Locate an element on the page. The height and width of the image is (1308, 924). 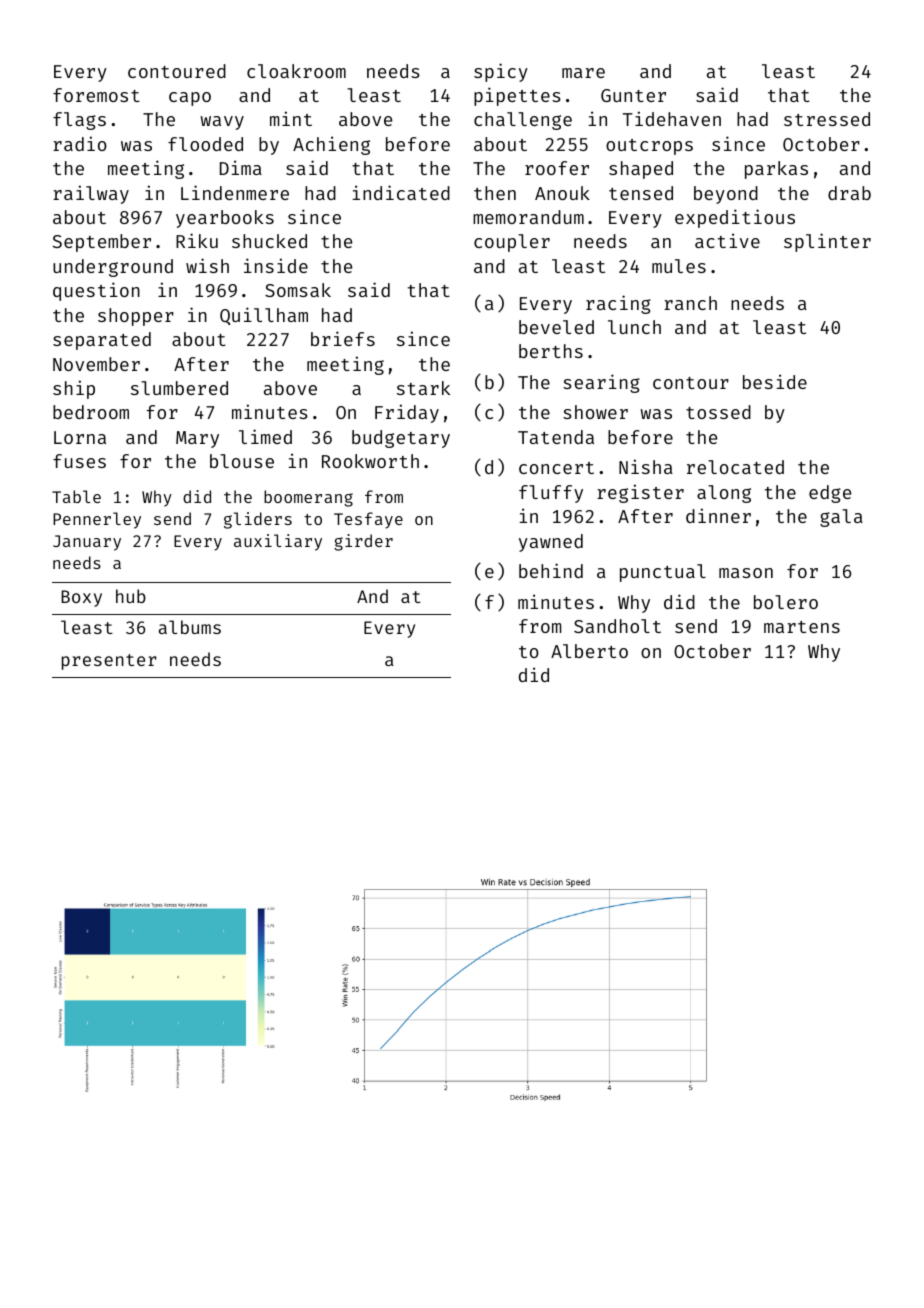
budgetary is located at coordinates (401, 439).
